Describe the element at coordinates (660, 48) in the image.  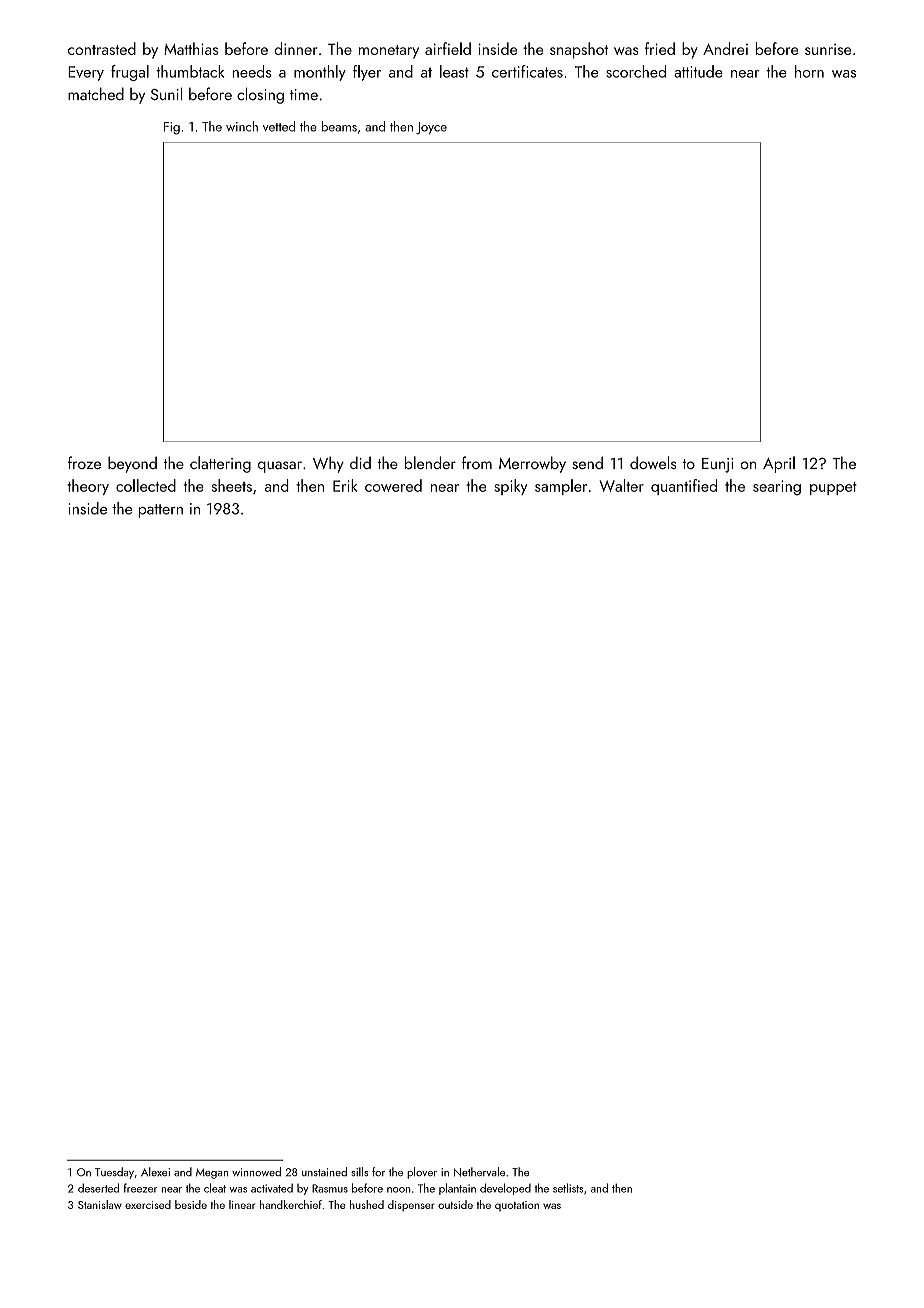
I see `fried` at that location.
